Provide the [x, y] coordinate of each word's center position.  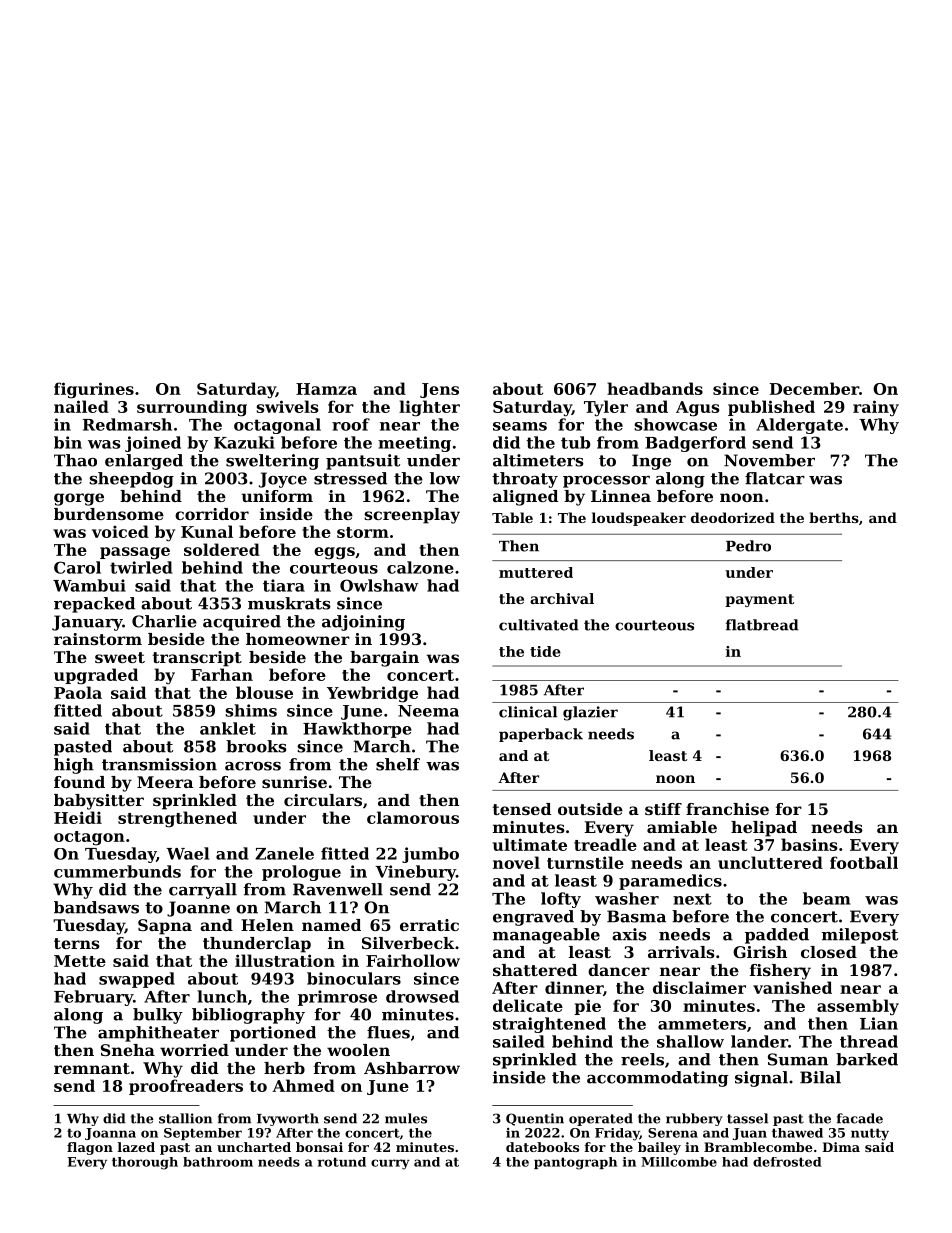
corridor [212, 514]
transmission [159, 764]
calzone [420, 567]
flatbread [762, 625]
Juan [750, 1134]
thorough [145, 1163]
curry [390, 1164]
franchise [727, 809]
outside [590, 809]
